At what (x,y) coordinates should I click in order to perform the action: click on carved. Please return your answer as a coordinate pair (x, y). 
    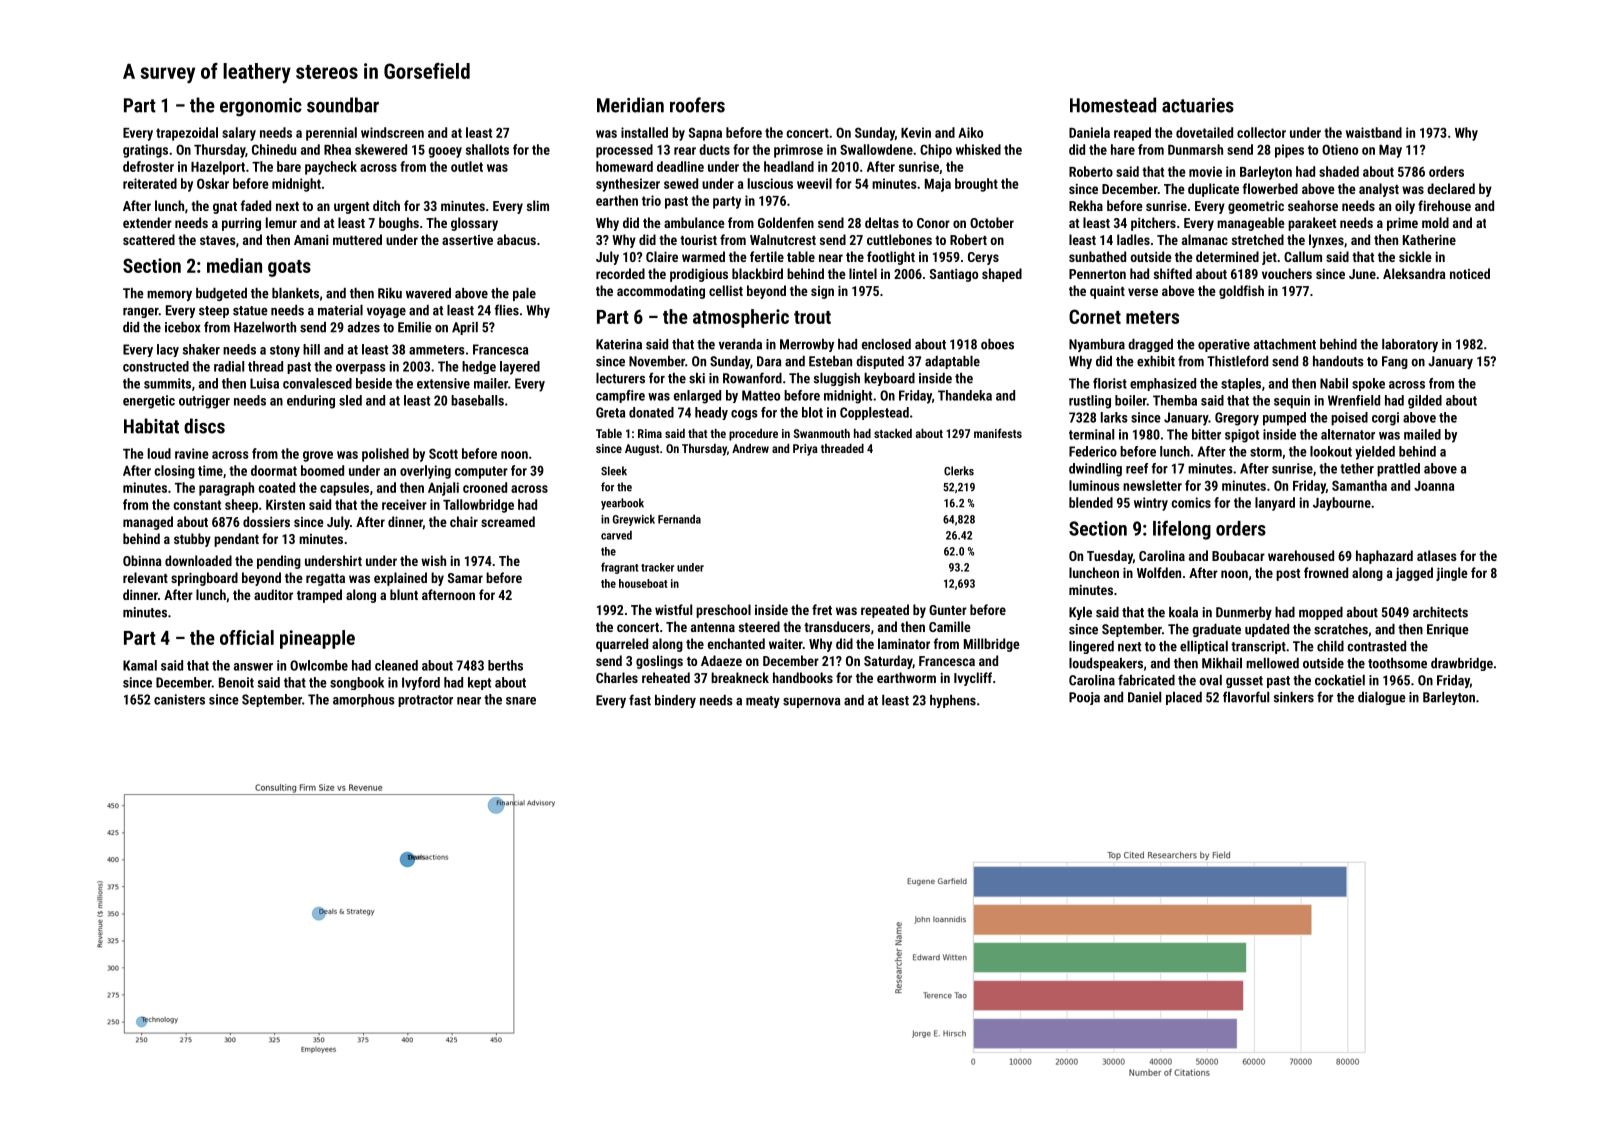
    Looking at the image, I should click on (616, 535).
